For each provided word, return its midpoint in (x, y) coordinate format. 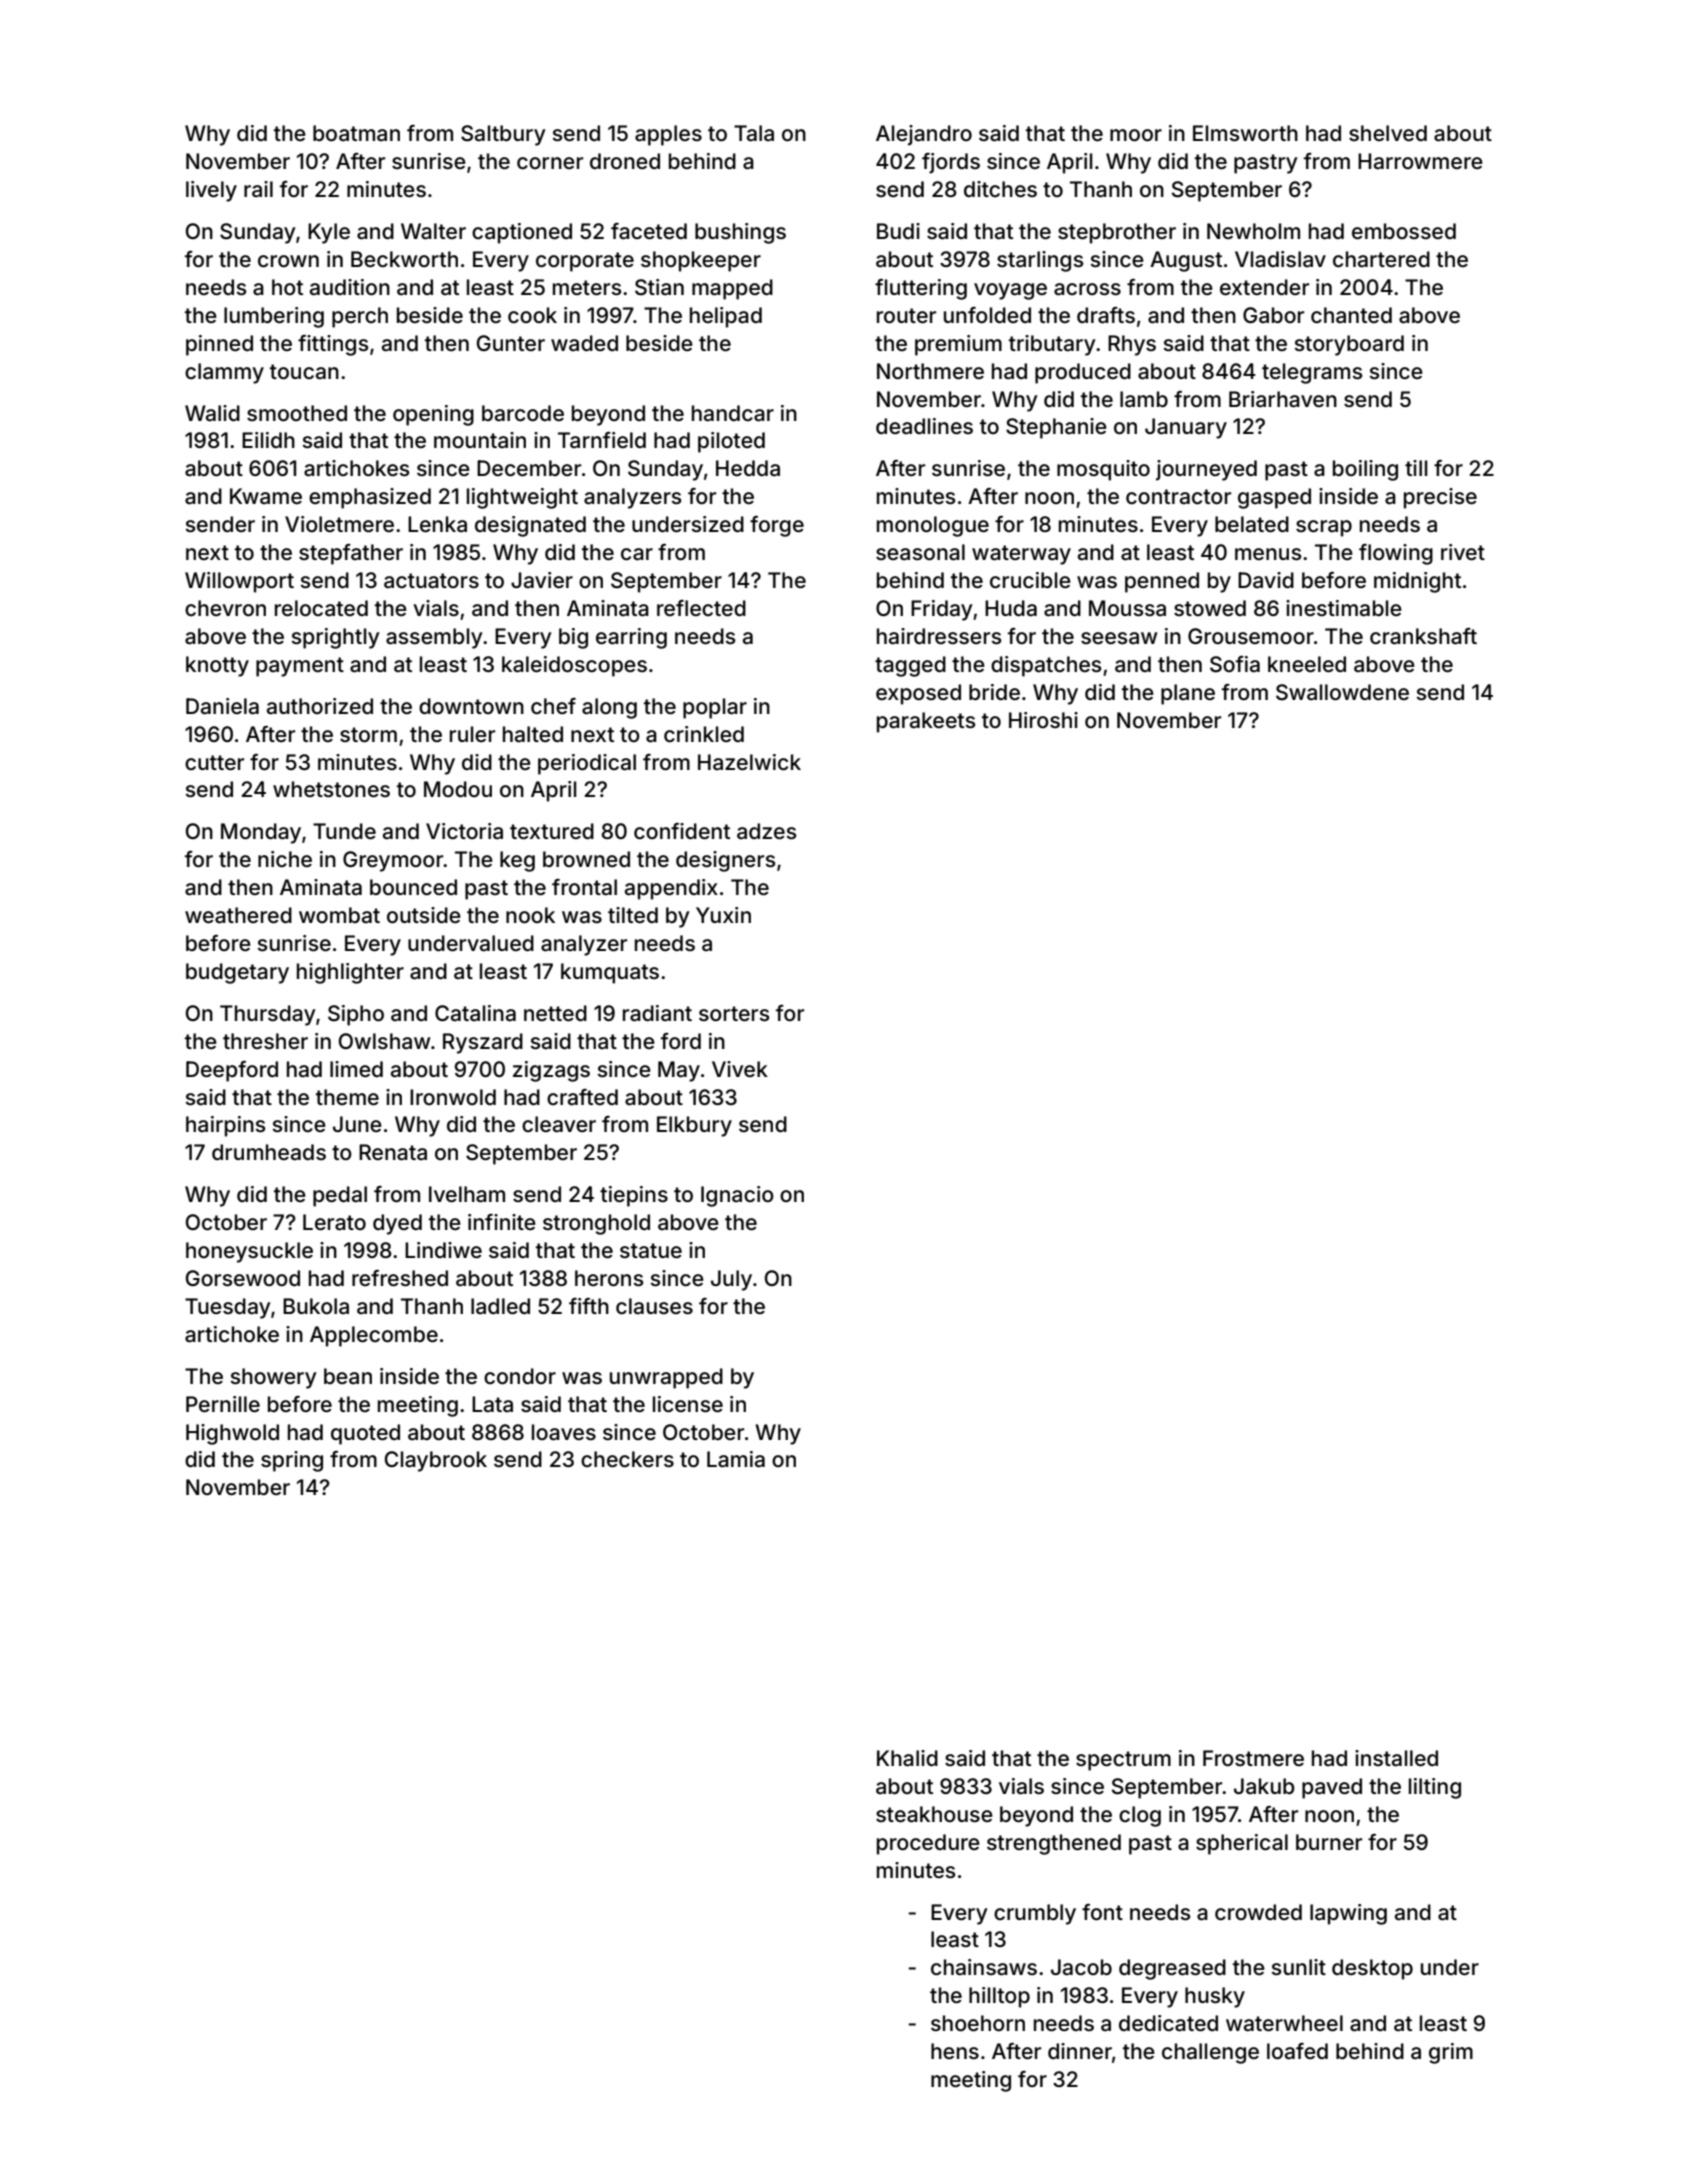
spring (292, 1461)
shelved (1388, 133)
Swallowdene (1342, 692)
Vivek (740, 1069)
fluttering (921, 289)
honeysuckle (249, 1252)
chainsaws (984, 1967)
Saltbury (503, 135)
